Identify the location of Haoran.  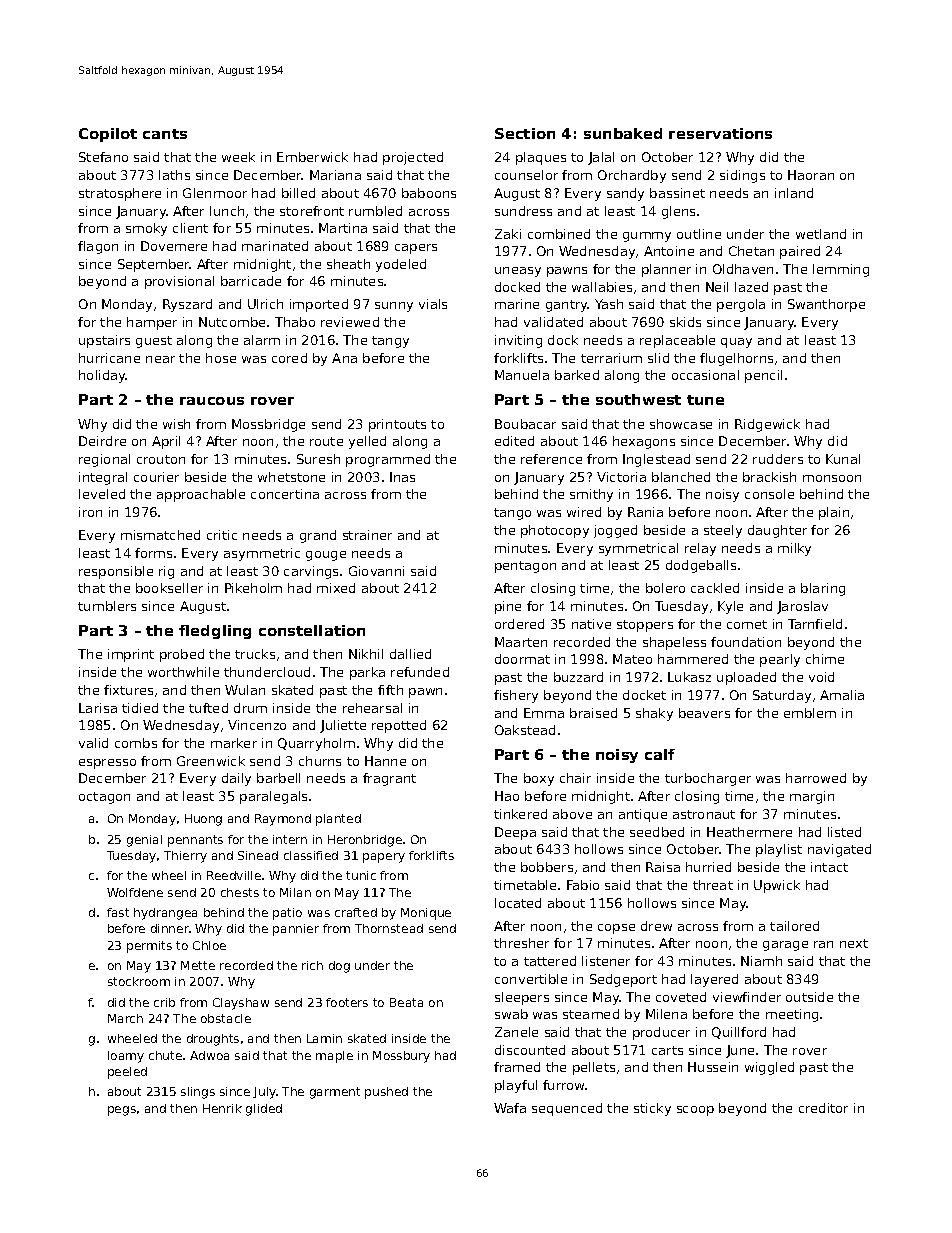
(811, 175).
